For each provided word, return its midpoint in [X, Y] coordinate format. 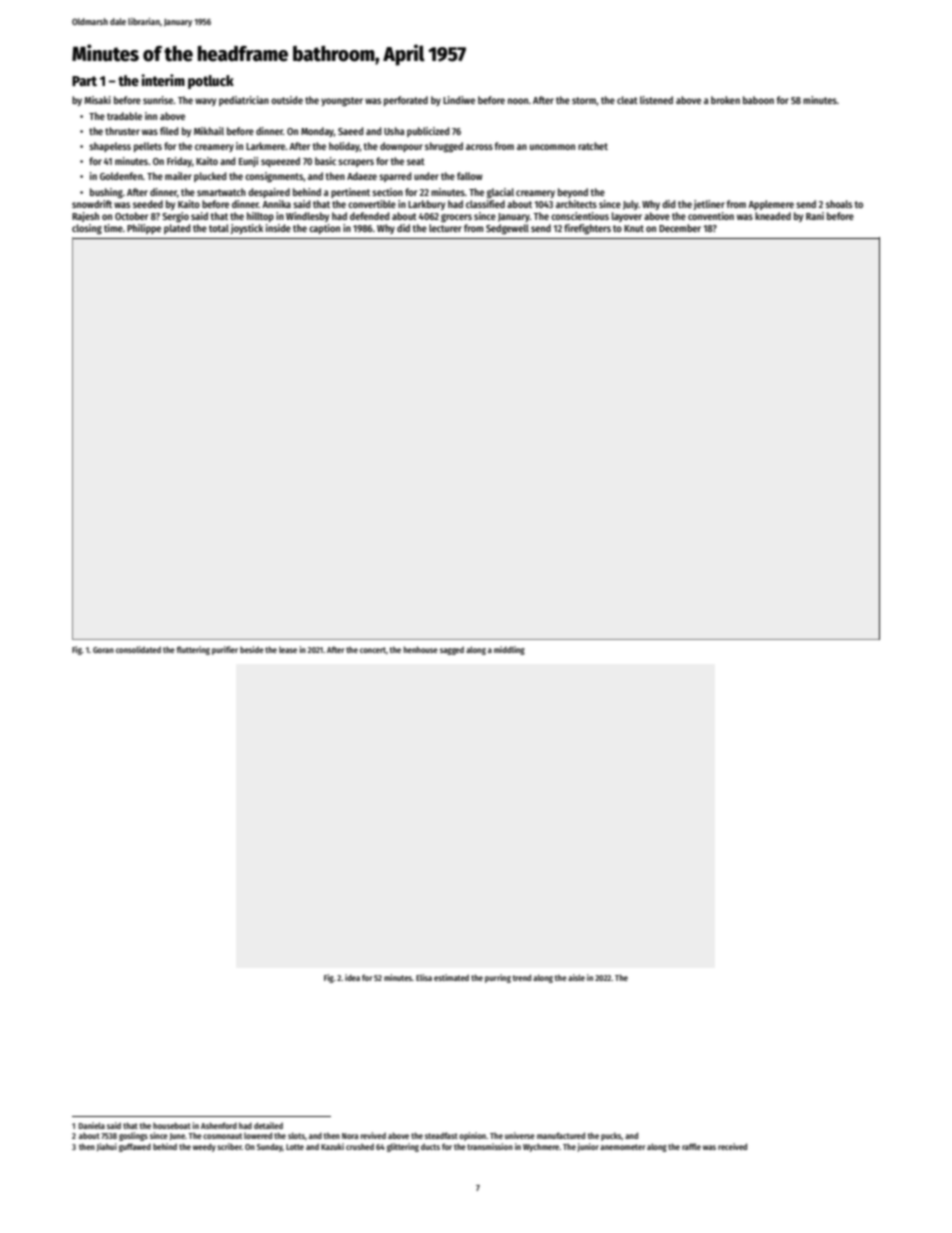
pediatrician [244, 101]
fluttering [193, 650]
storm [584, 100]
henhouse [421, 649]
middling [509, 650]
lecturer [445, 228]
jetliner [709, 205]
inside [278, 228]
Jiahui [107, 1147]
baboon [758, 100]
